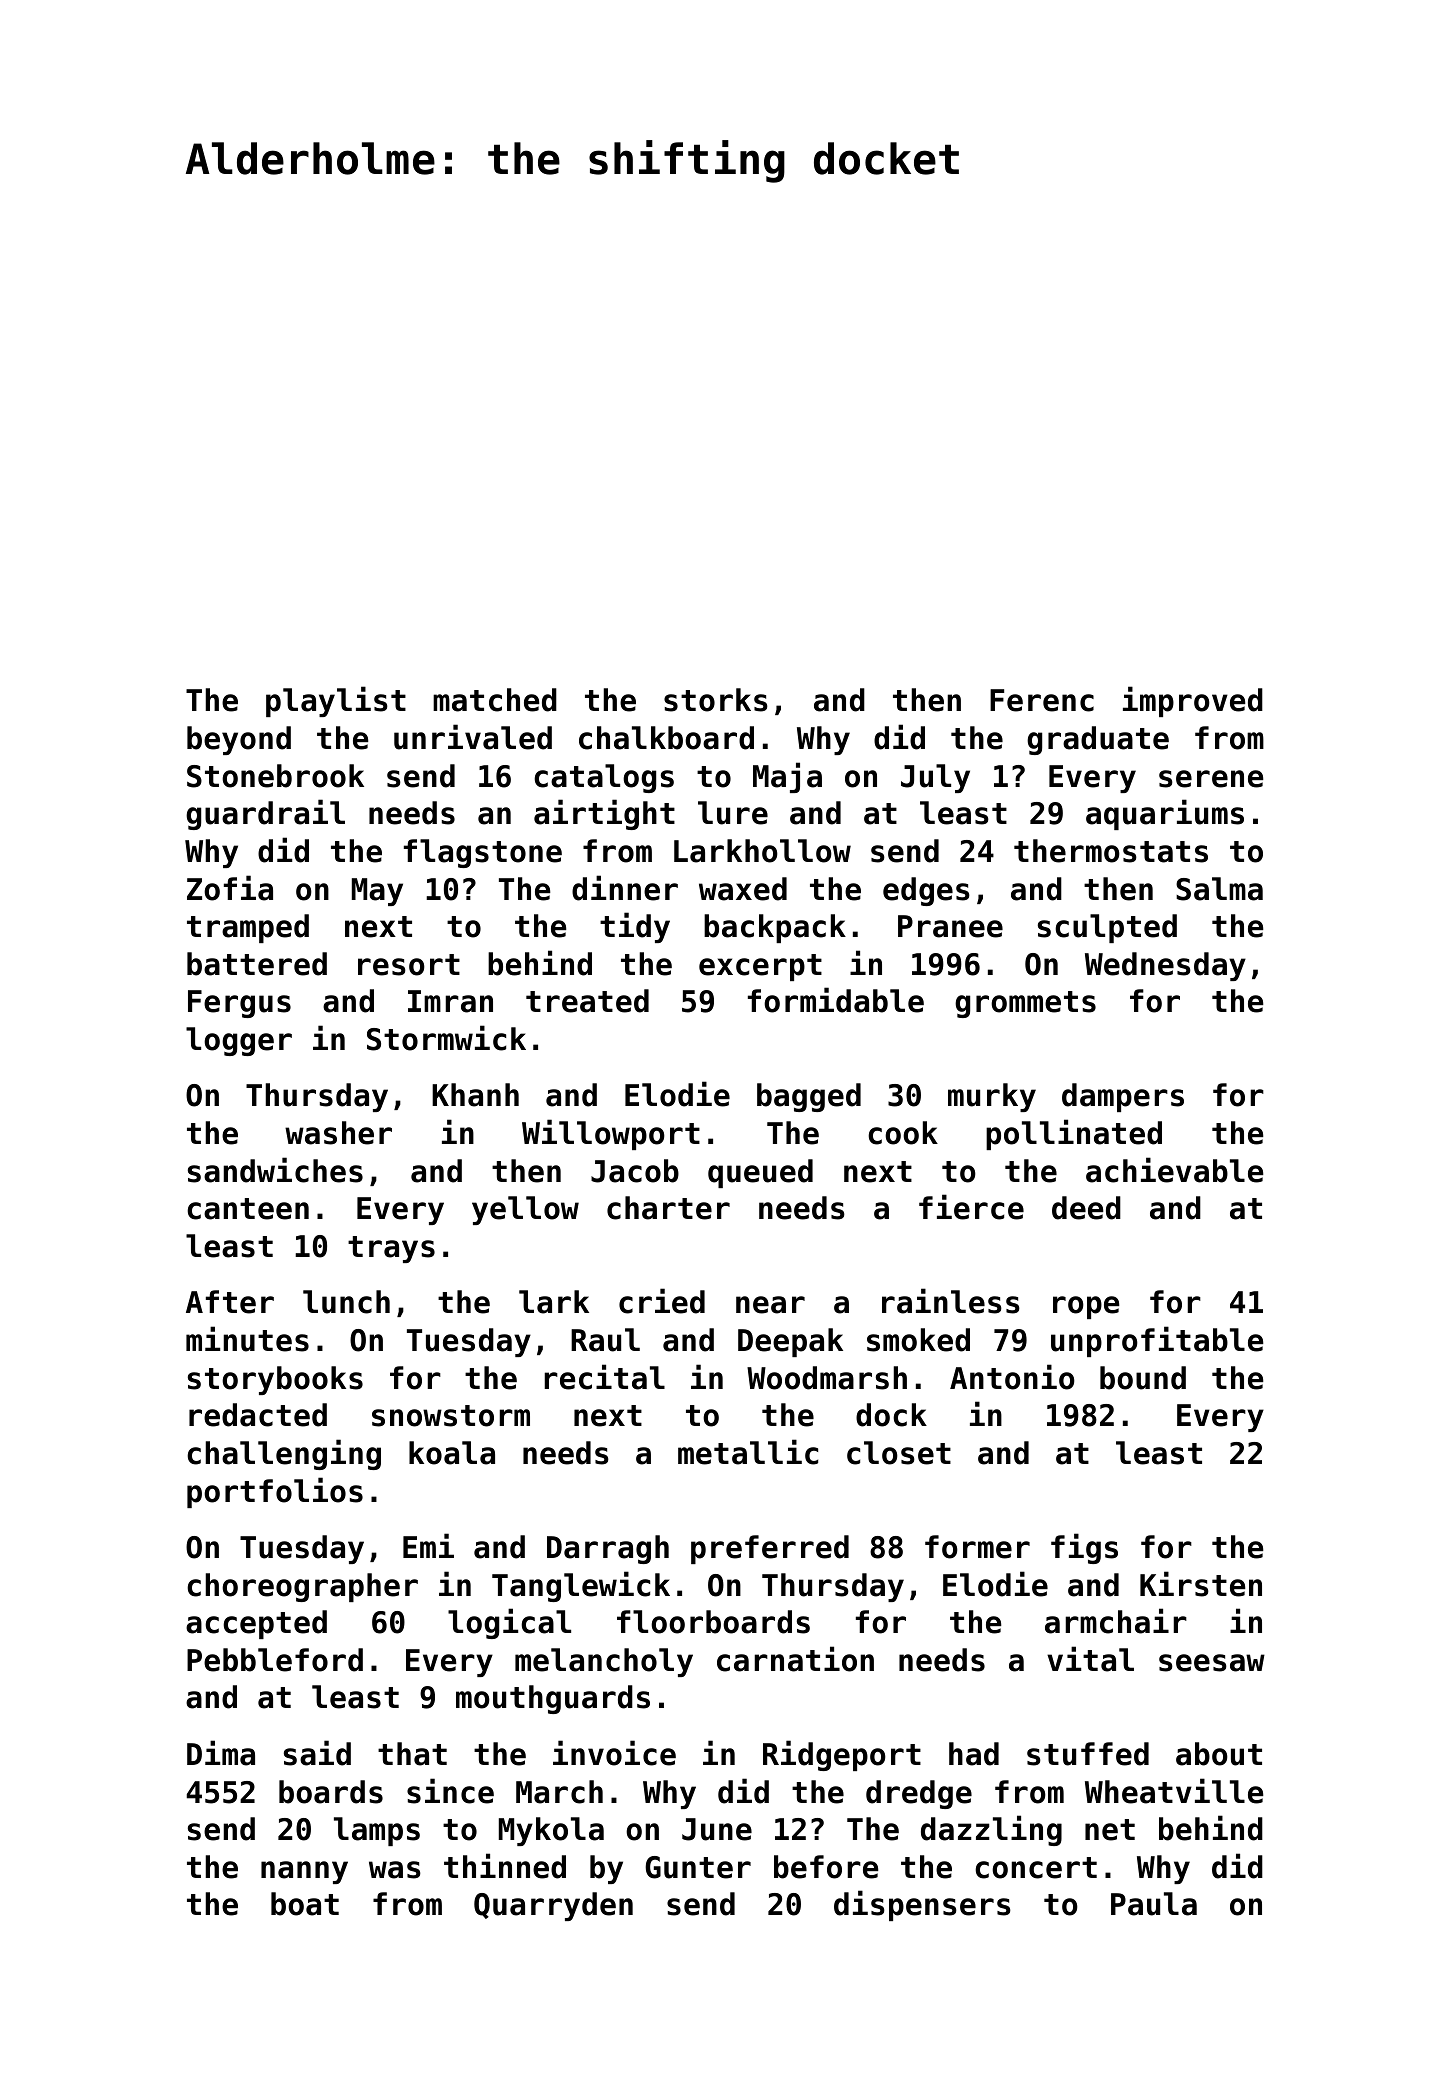 This screenshot has width=1450, height=2100. Describe the element at coordinates (525, 1210) in the screenshot. I see `yellow` at that location.
